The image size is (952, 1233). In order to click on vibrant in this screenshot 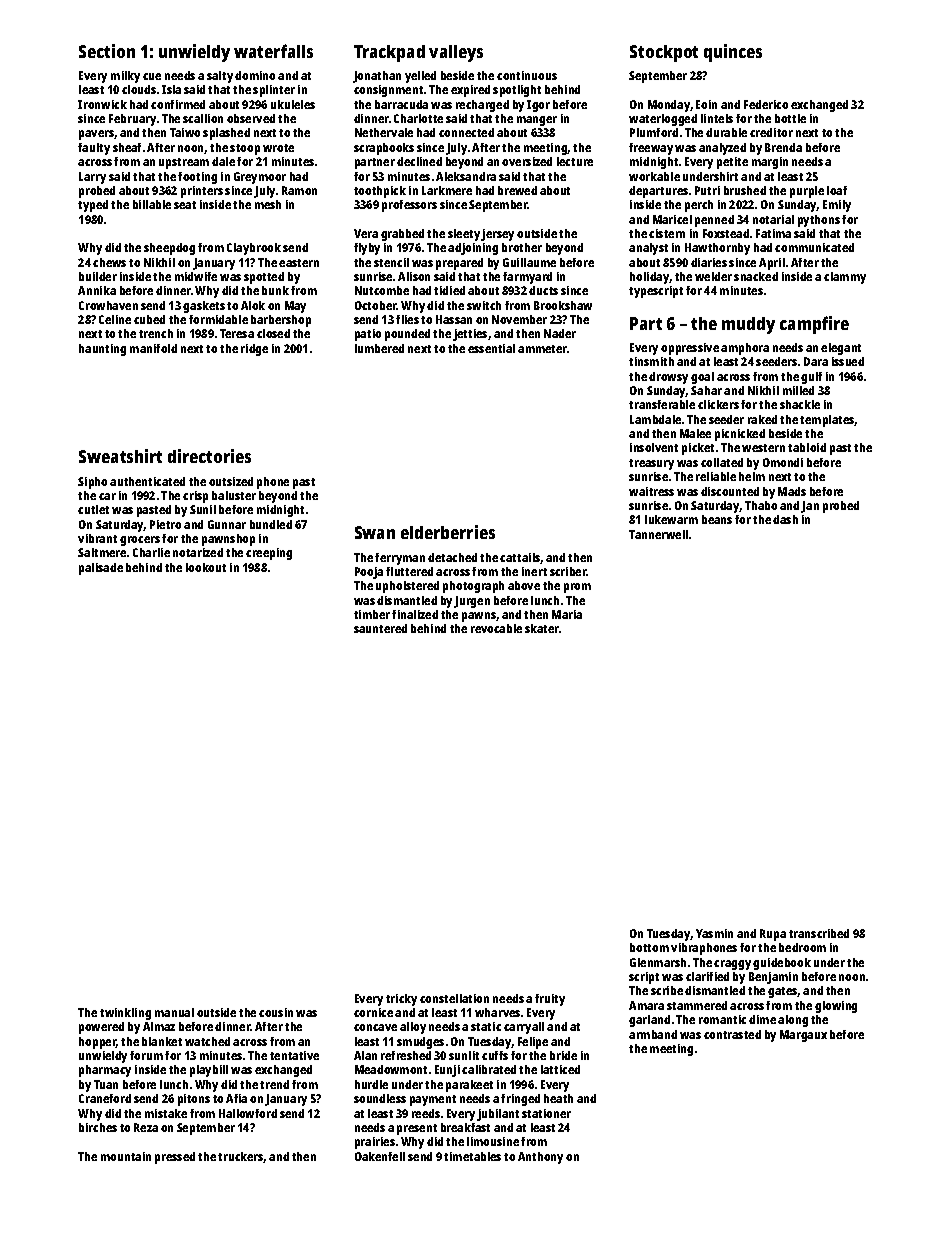, I will do `click(97, 538)`.
